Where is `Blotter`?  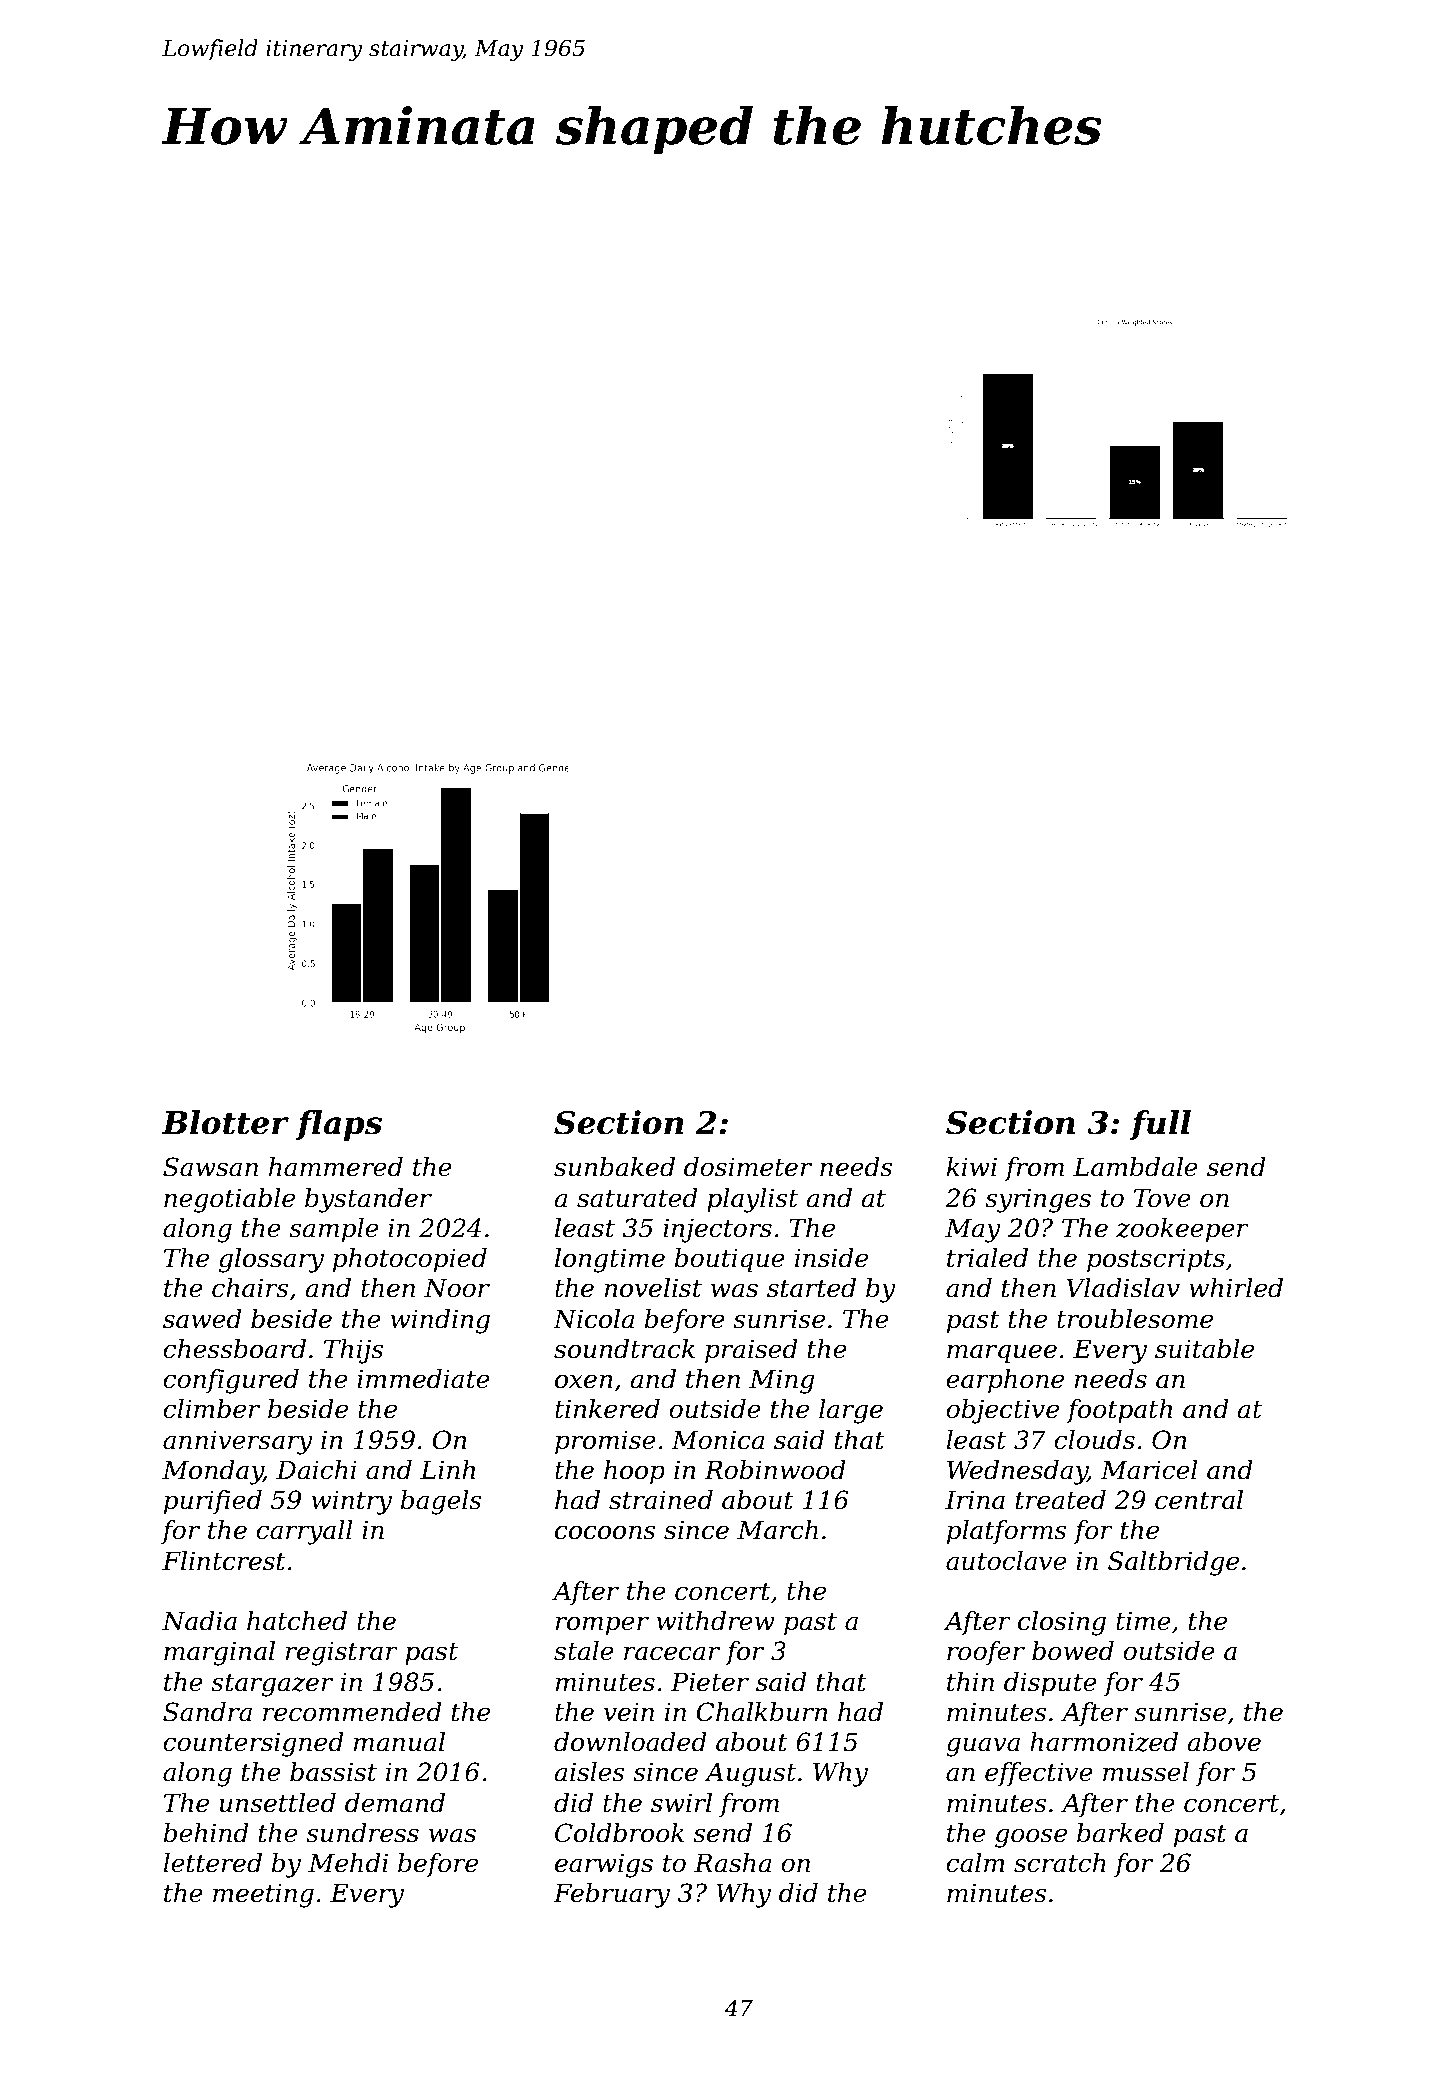 Blotter is located at coordinates (225, 1122).
